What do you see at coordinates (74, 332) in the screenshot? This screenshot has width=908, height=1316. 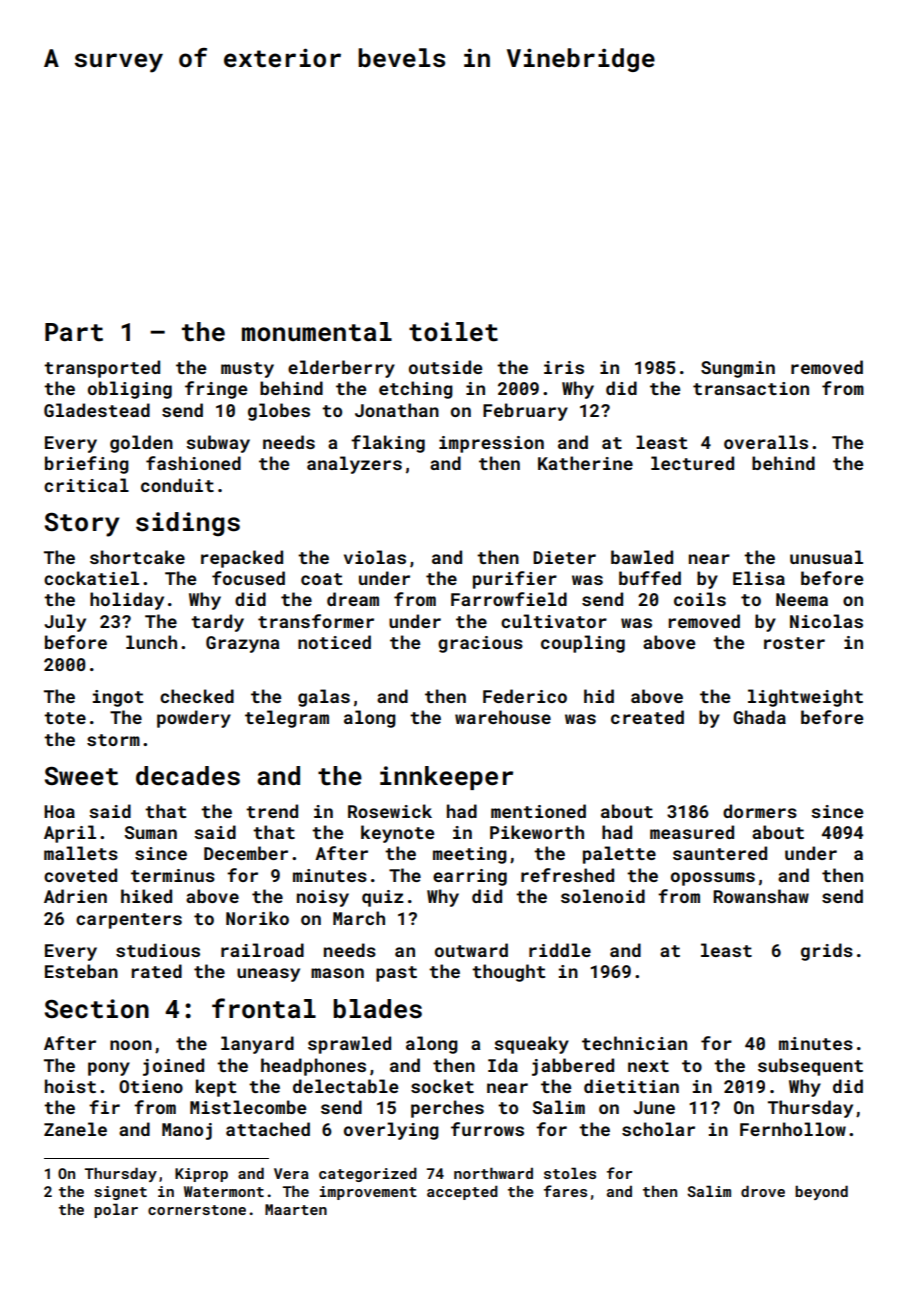 I see `Part` at bounding box center [74, 332].
